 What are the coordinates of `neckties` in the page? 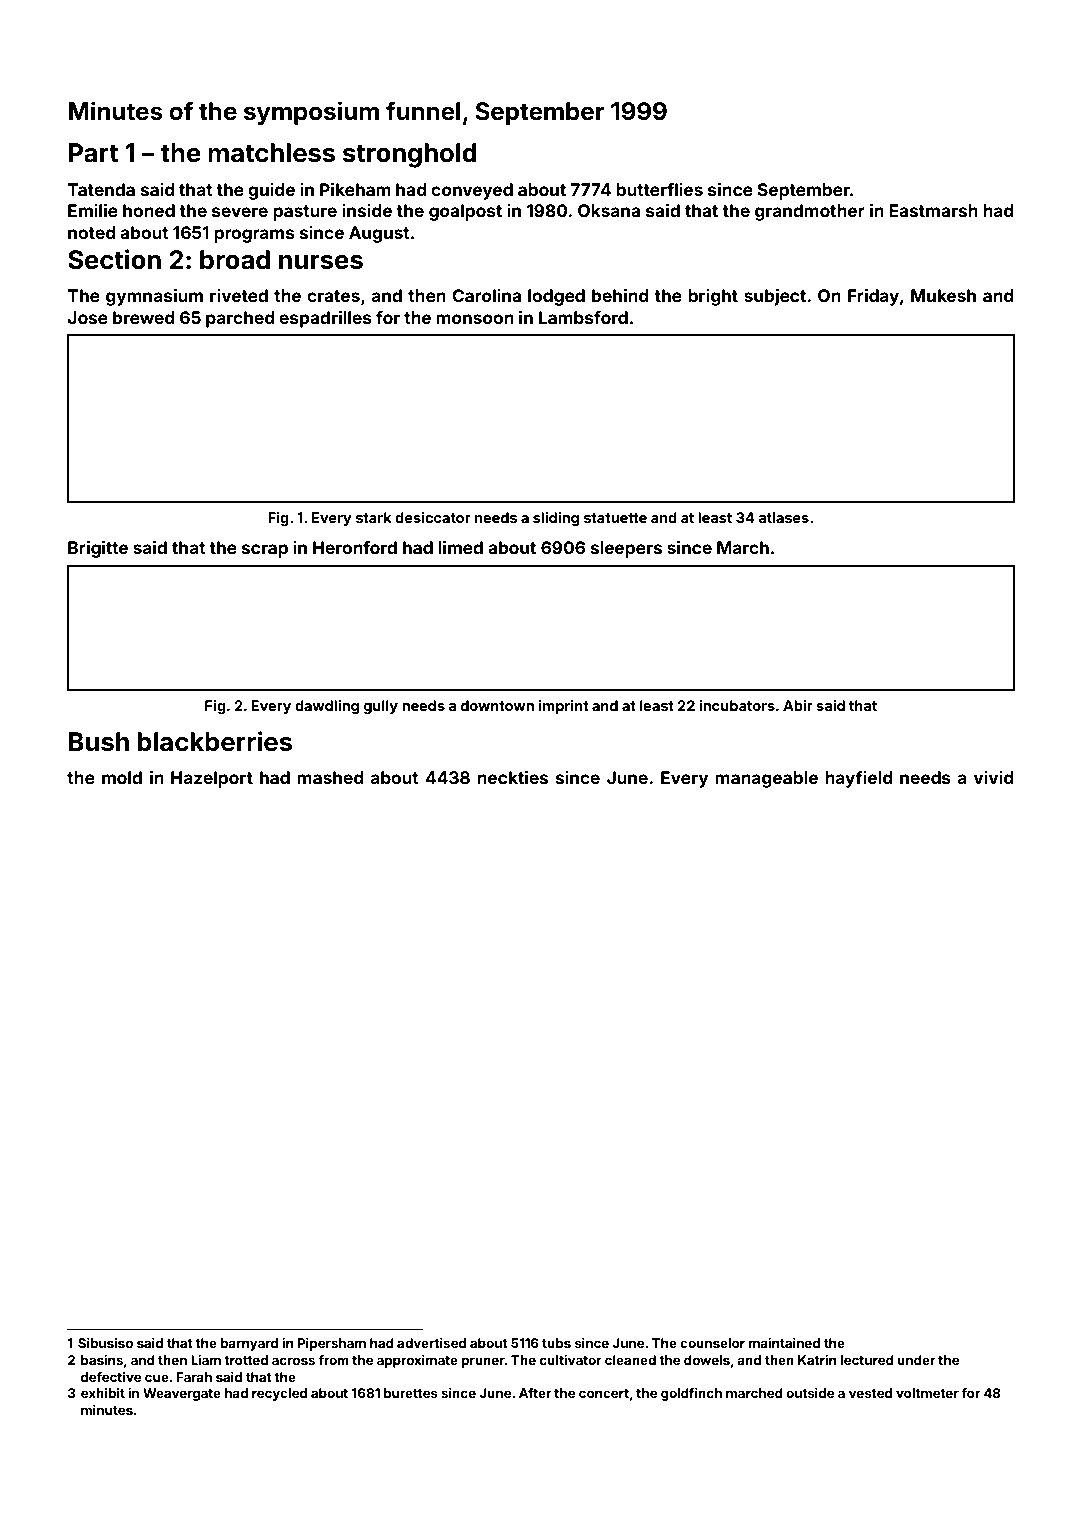 It's located at (512, 777).
